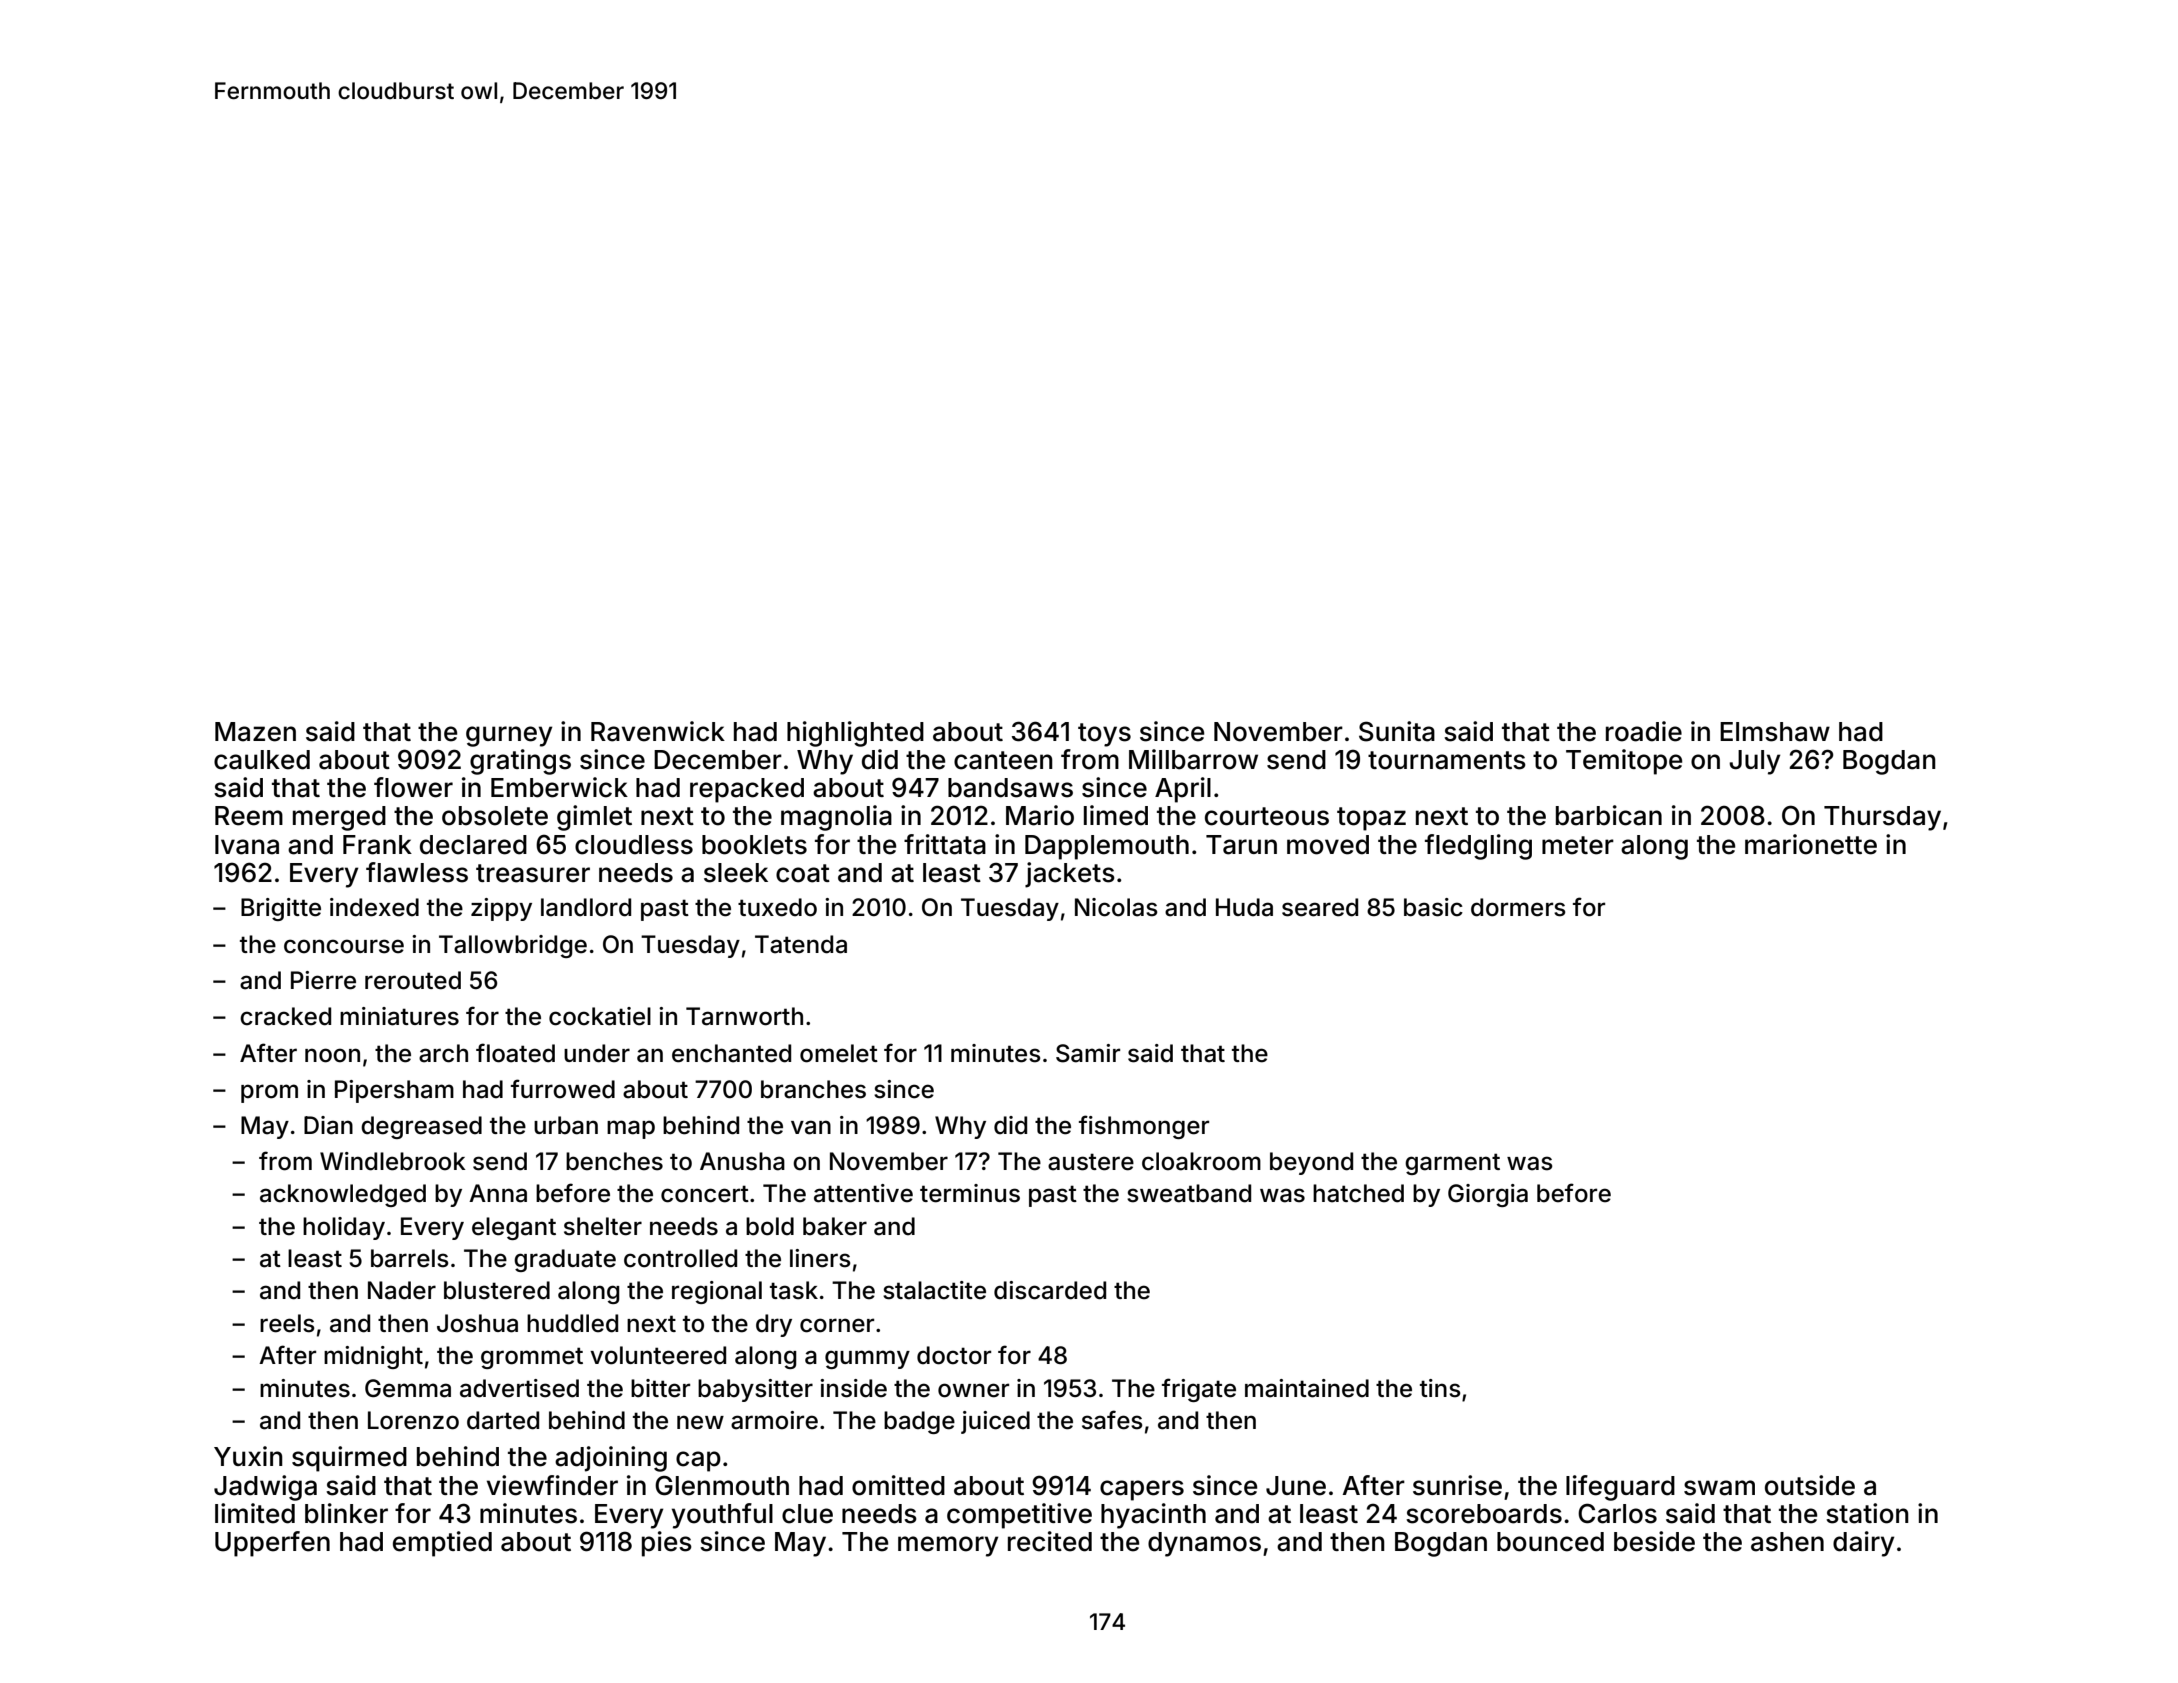 Image resolution: width=2178 pixels, height=1683 pixels. What do you see at coordinates (1153, 1516) in the document?
I see `hyacinth` at bounding box center [1153, 1516].
